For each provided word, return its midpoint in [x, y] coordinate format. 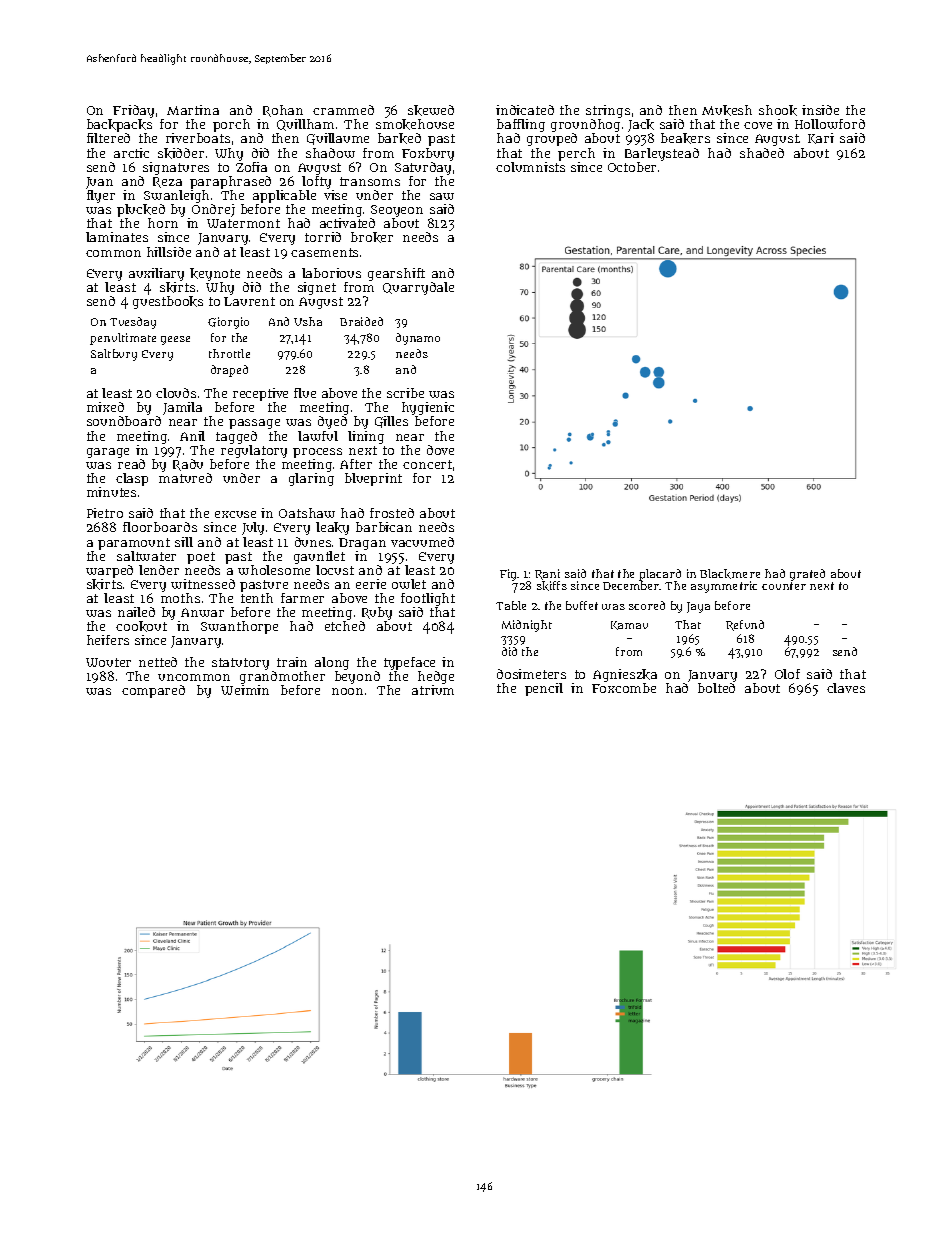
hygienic [428, 408]
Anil [192, 436]
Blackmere [730, 574]
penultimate [123, 339]
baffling [521, 125]
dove [440, 450]
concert [427, 464]
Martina [193, 110]
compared [153, 691]
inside [820, 110]
